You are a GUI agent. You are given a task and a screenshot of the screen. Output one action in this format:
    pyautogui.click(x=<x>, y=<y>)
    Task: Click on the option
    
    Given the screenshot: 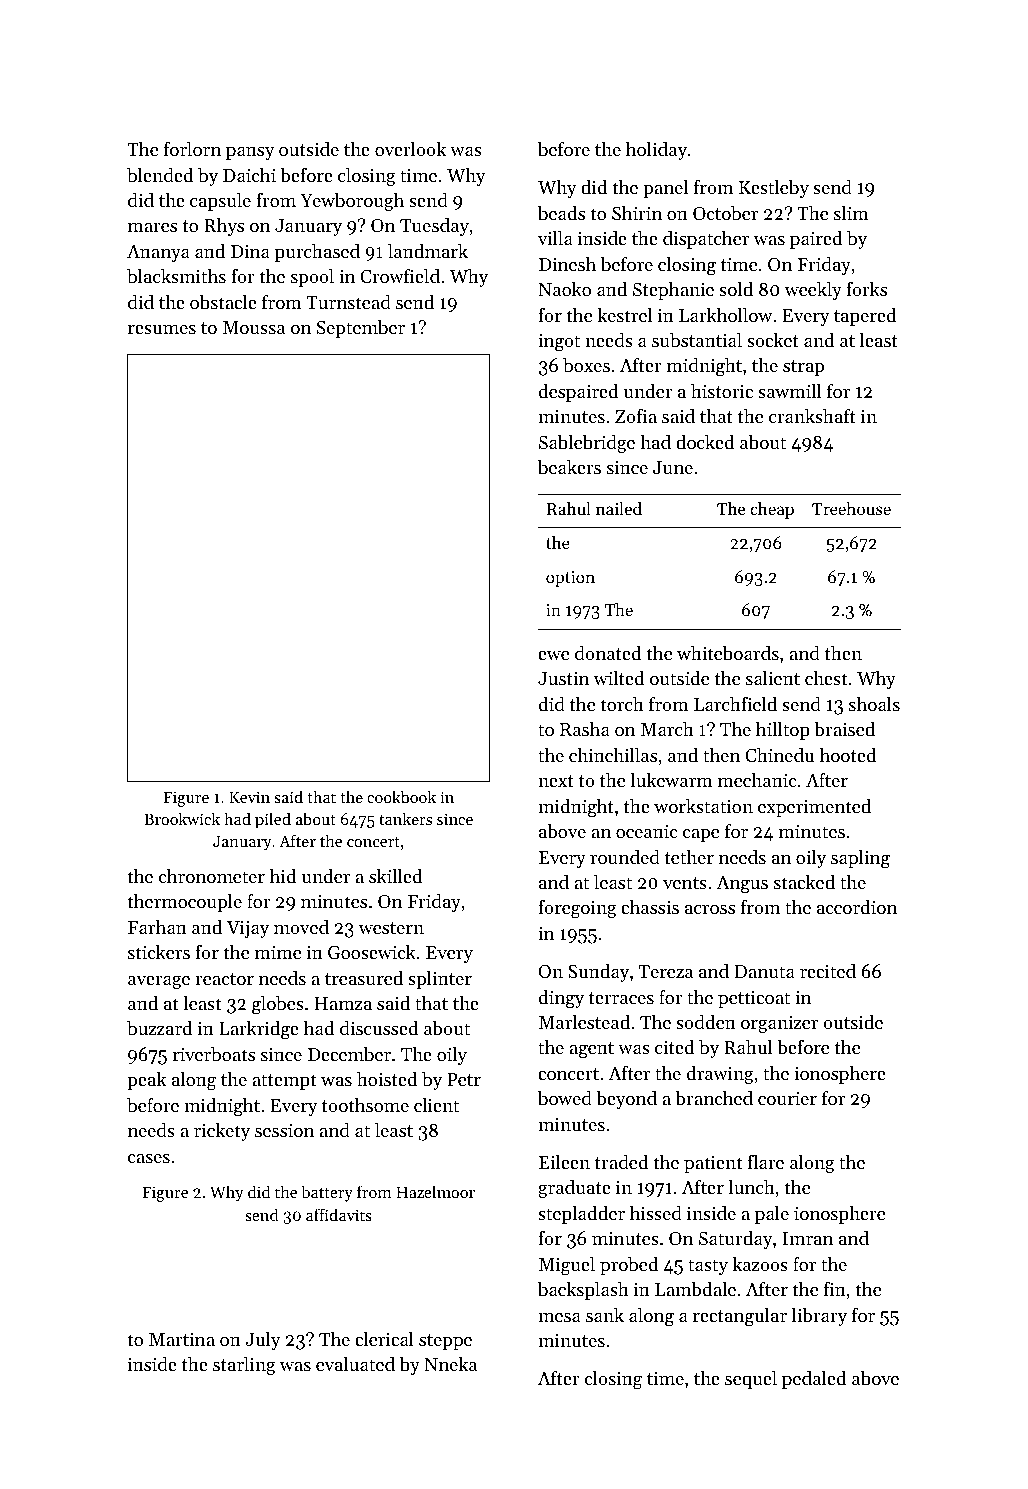 What is the action you would take?
    pyautogui.click(x=570, y=579)
